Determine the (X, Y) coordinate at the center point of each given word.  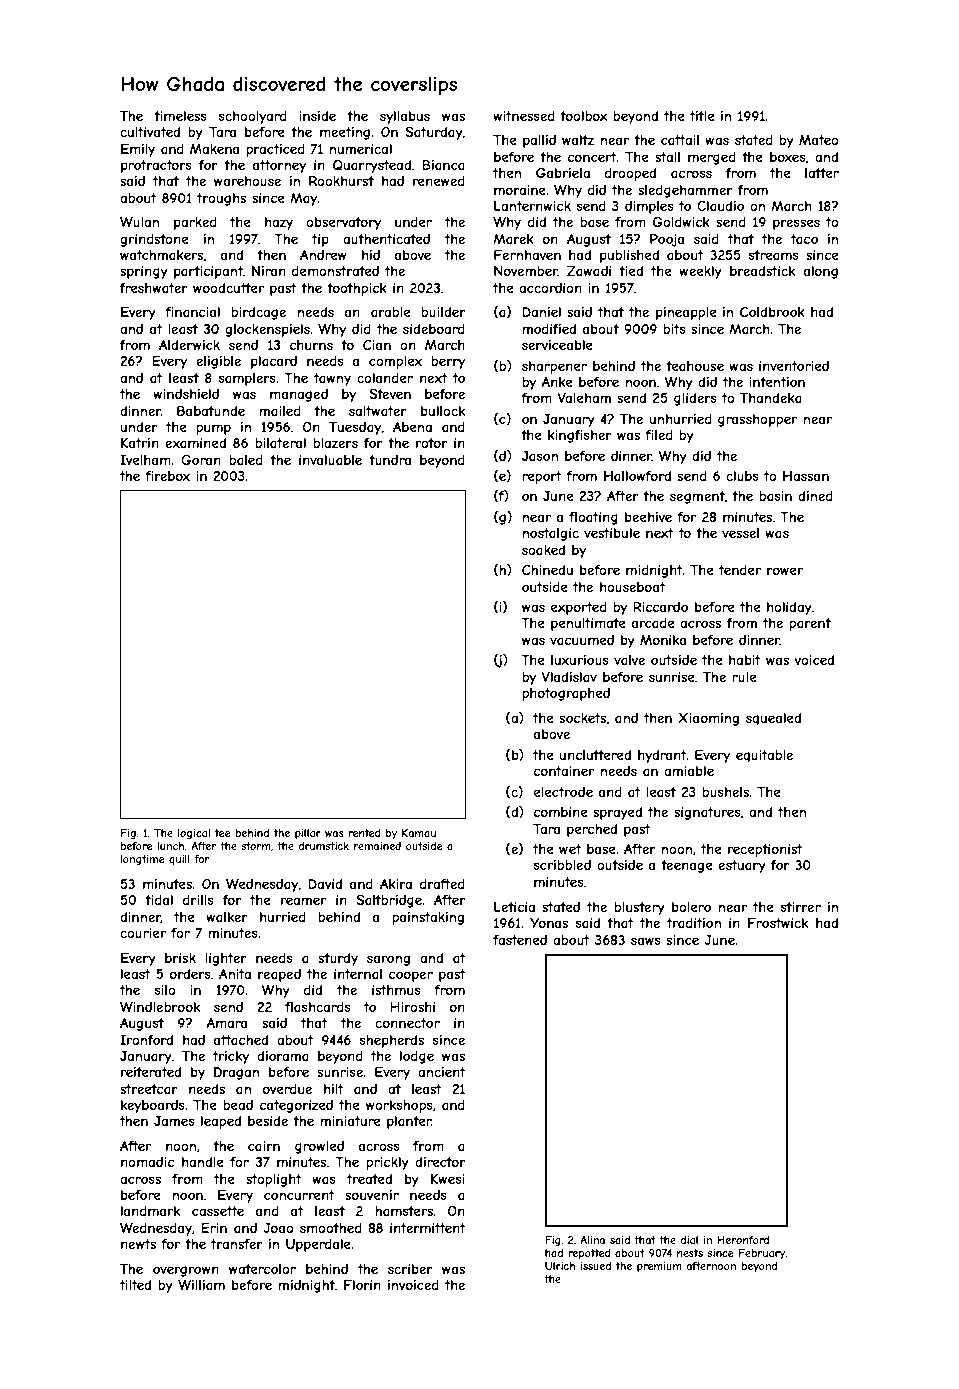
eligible (218, 362)
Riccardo (660, 606)
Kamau (419, 833)
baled (246, 460)
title (702, 116)
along (821, 272)
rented (365, 833)
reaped (279, 975)
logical (194, 834)
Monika (663, 640)
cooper (411, 976)
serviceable (557, 345)
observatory (343, 223)
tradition (694, 923)
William (201, 1284)
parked (195, 223)
